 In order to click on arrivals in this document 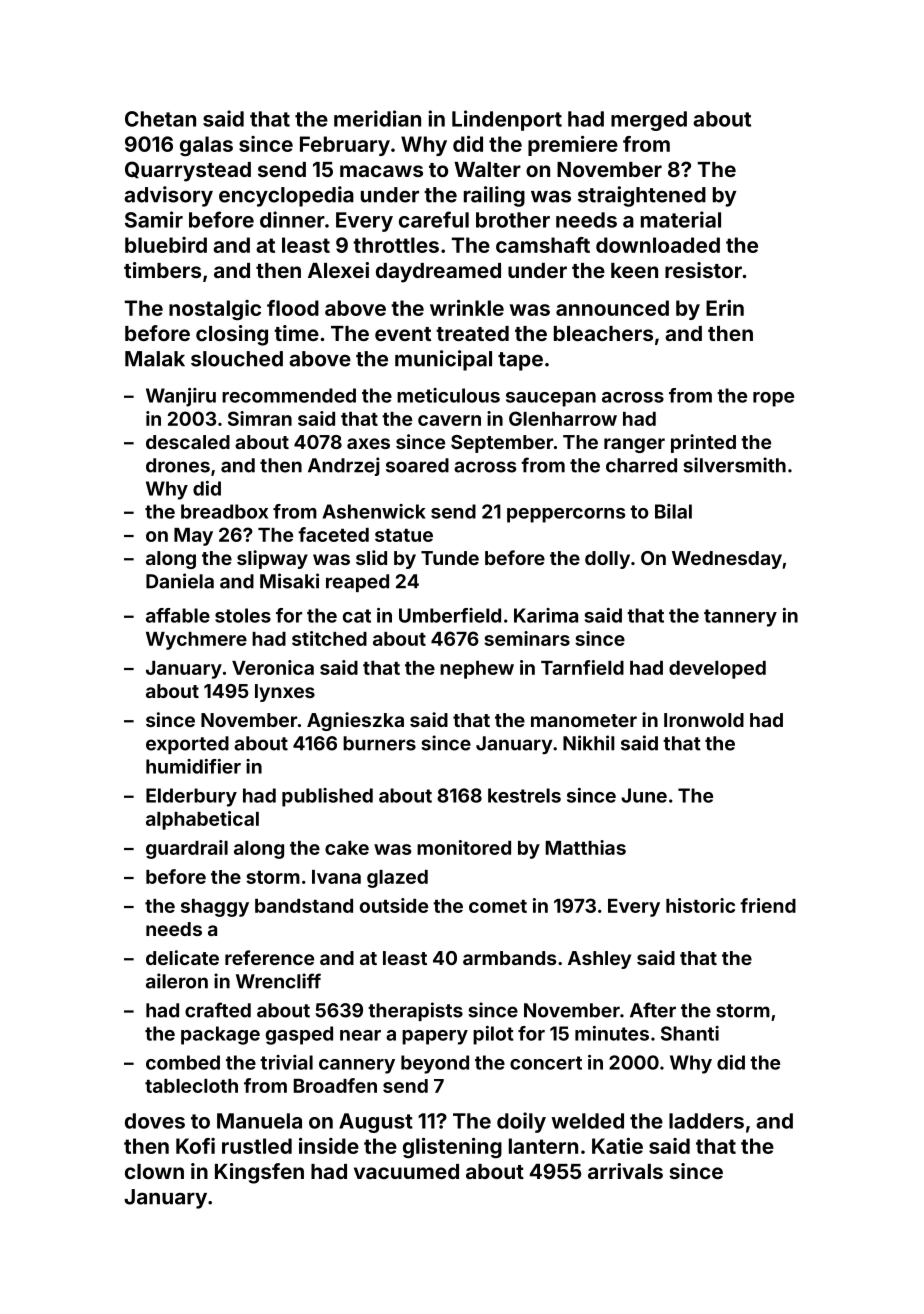, I will do `click(625, 1171)`.
